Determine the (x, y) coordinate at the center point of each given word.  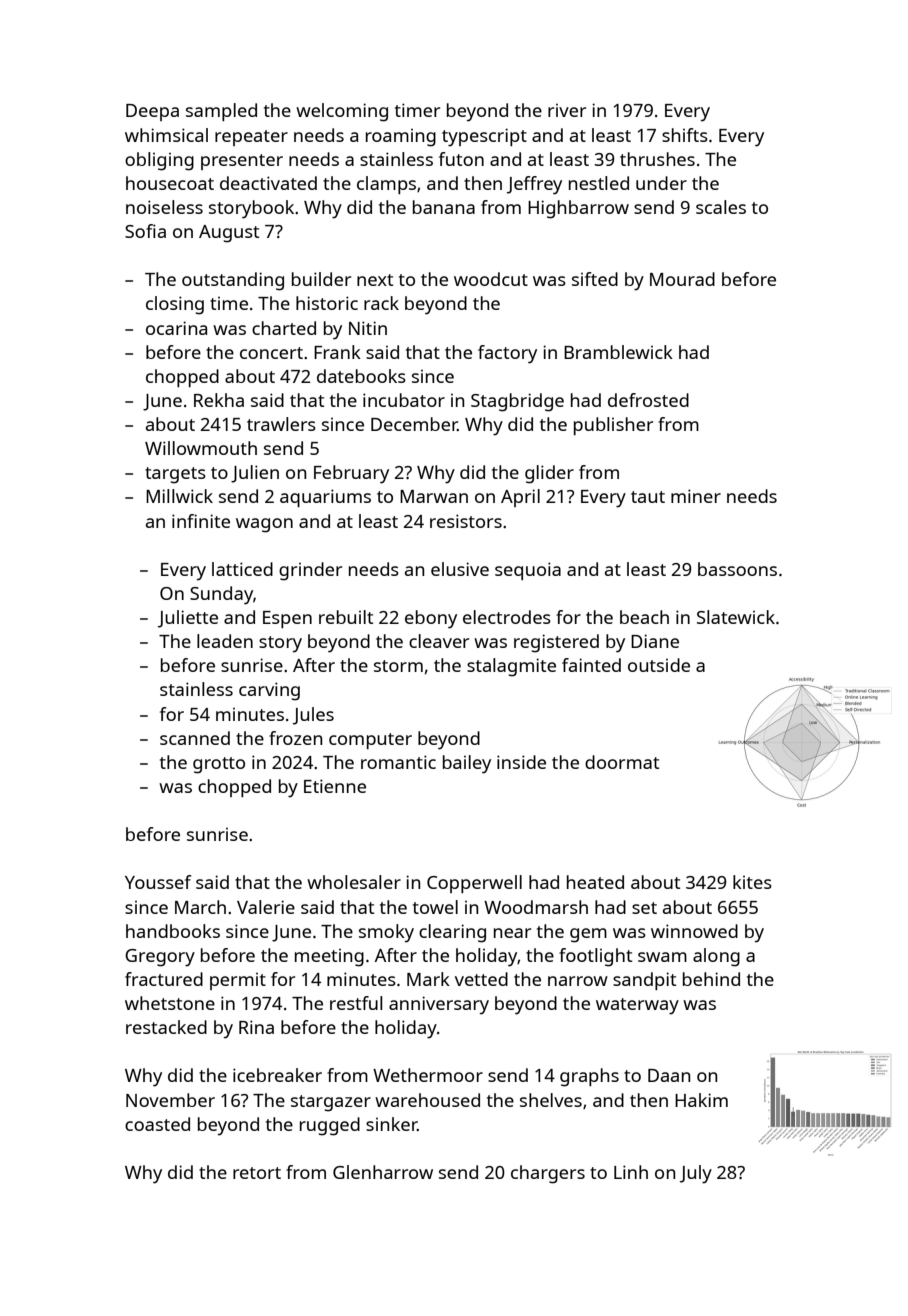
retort (257, 1173)
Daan (669, 1075)
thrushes (657, 159)
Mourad (682, 279)
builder (321, 279)
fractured (164, 979)
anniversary (439, 1005)
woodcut (491, 279)
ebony (431, 619)
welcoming (342, 112)
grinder (310, 571)
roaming (401, 138)
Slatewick (736, 617)
